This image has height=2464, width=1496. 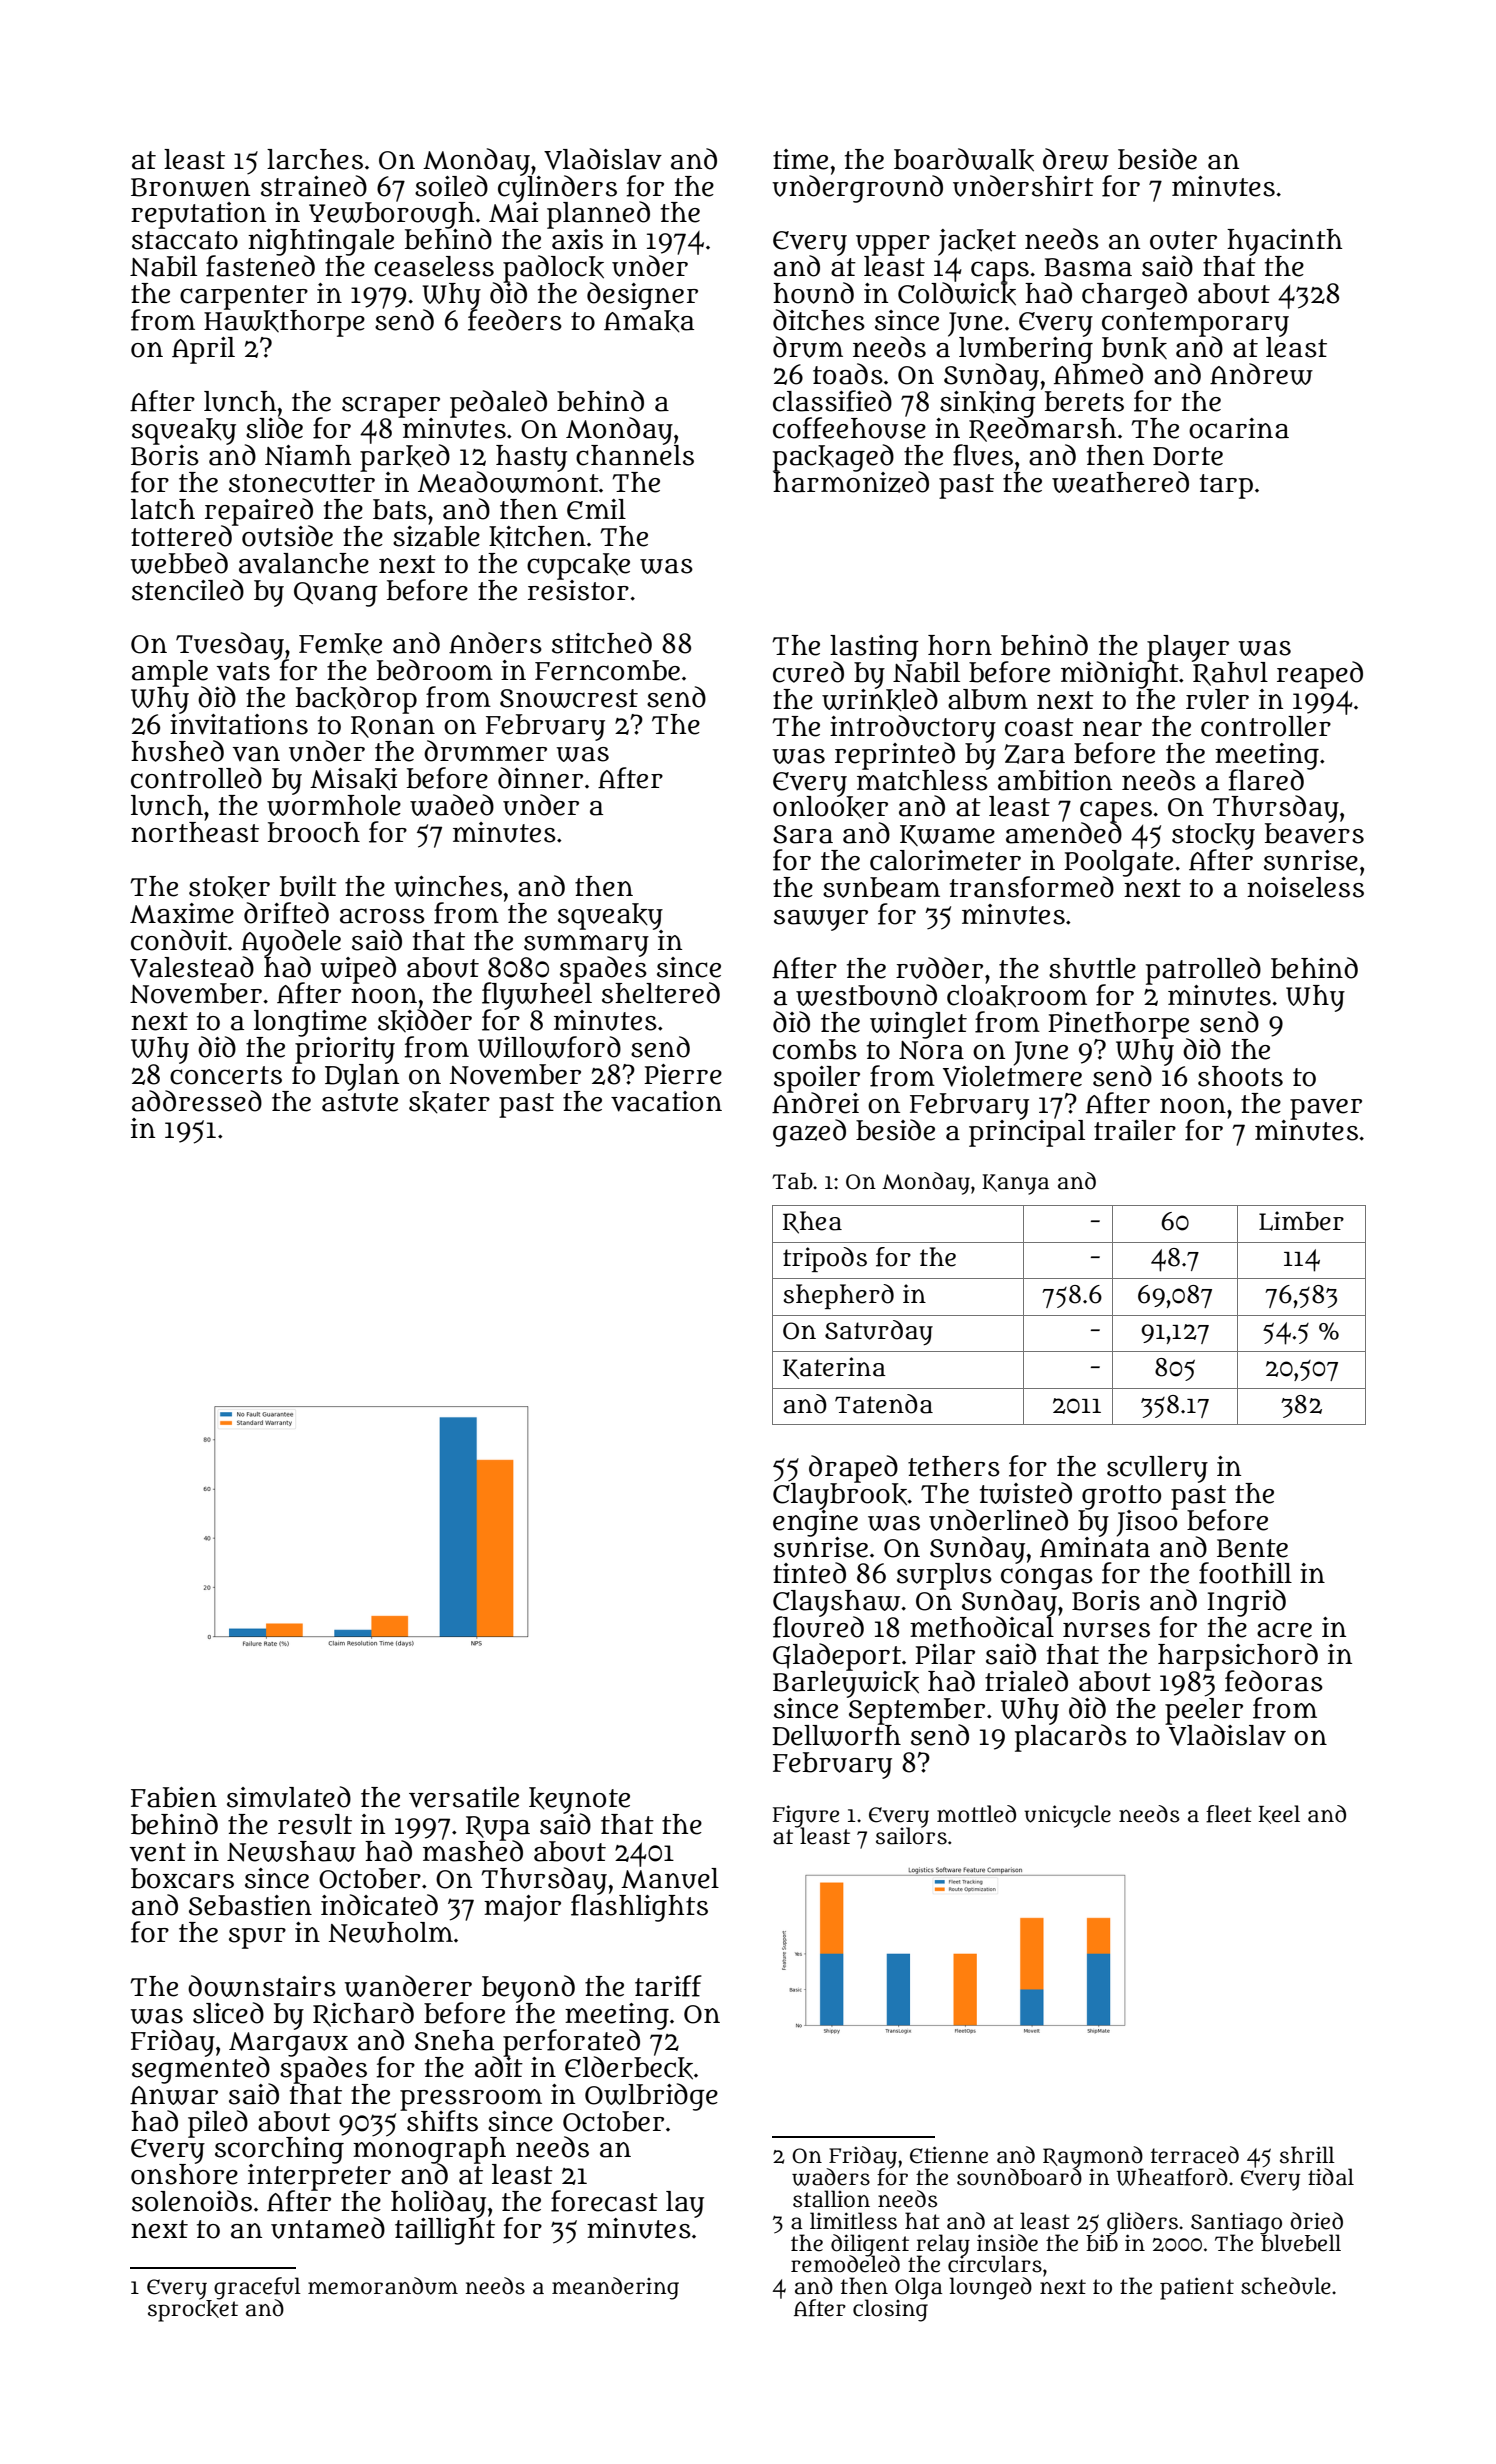 What do you see at coordinates (884, 1404) in the image?
I see `Tatenda` at bounding box center [884, 1404].
